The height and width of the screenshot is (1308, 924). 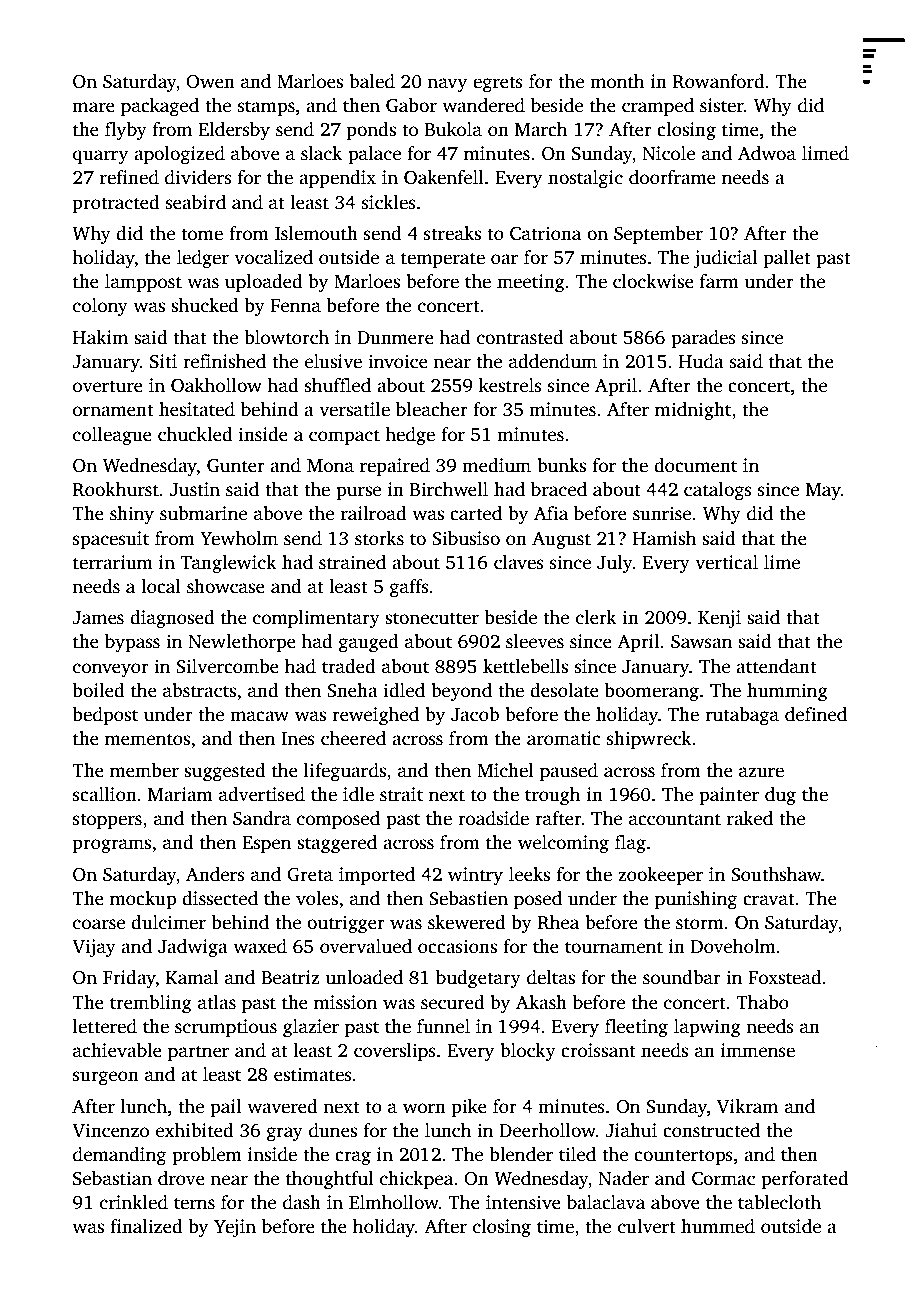 What do you see at coordinates (113, 562) in the screenshot?
I see `terrarium` at bounding box center [113, 562].
